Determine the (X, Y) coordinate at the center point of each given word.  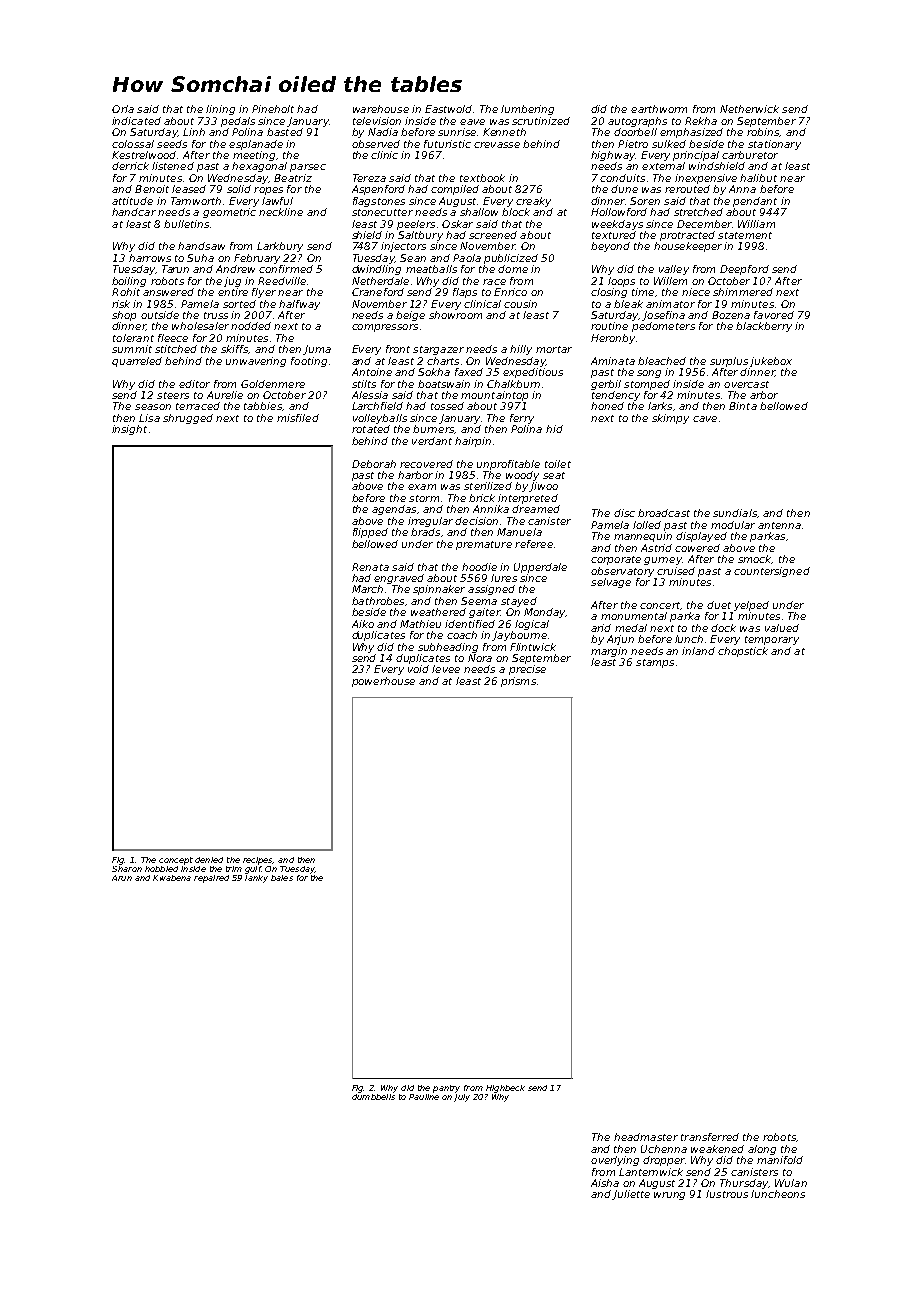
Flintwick (533, 647)
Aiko (363, 624)
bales (282, 878)
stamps (655, 663)
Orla (123, 109)
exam (422, 487)
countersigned (772, 572)
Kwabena (172, 878)
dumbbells (373, 1097)
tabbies (263, 406)
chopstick (743, 652)
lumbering (527, 110)
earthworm (659, 109)
